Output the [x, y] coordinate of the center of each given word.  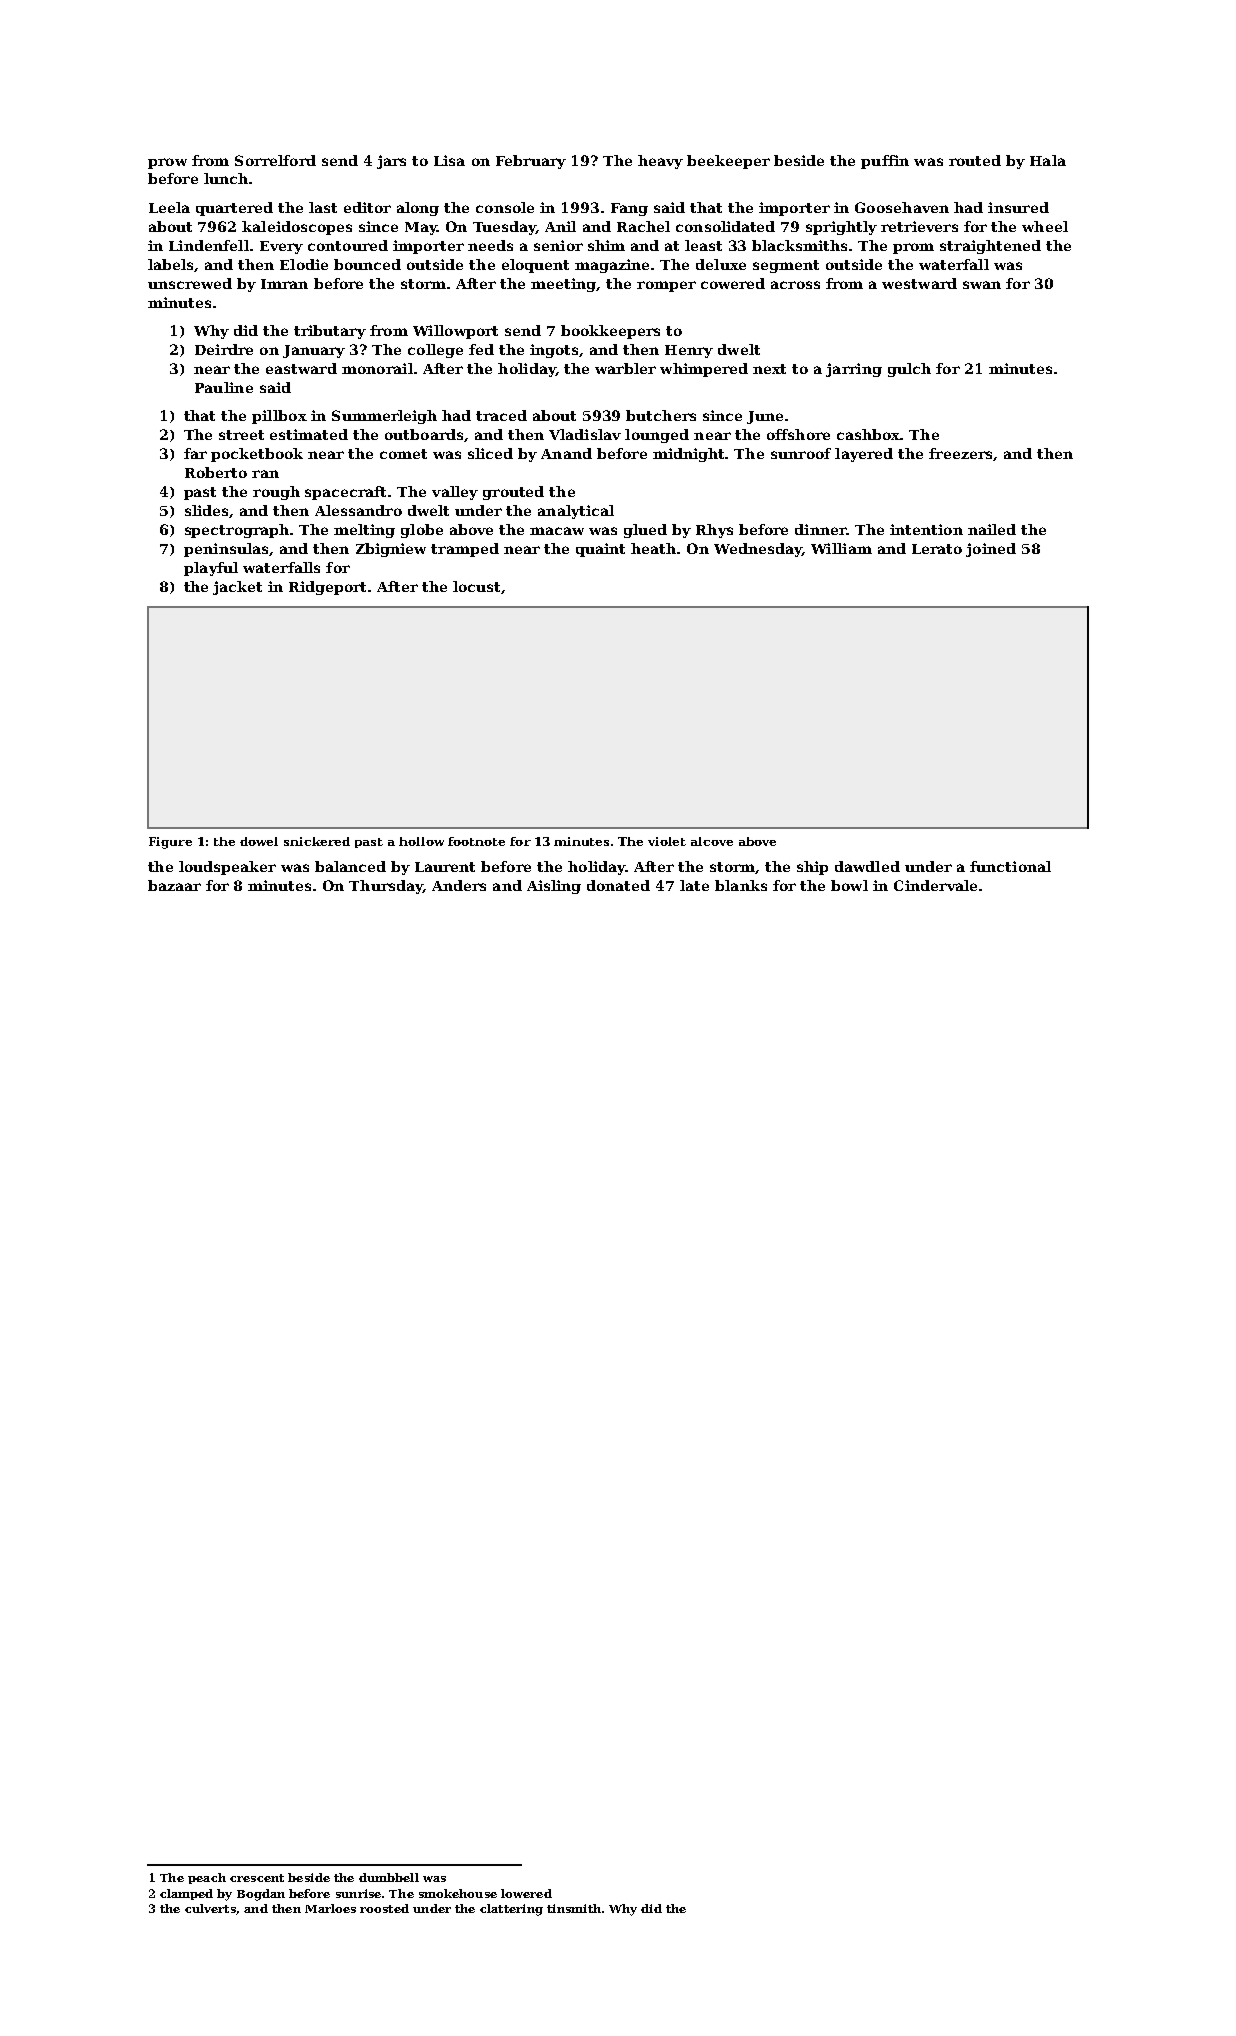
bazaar [174, 885]
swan [982, 285]
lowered [526, 1893]
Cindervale [935, 885]
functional [1010, 866]
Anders [459, 885]
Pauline [224, 387]
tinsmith [574, 1908]
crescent [257, 1878]
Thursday [386, 887]
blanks [741, 885]
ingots [554, 351]
